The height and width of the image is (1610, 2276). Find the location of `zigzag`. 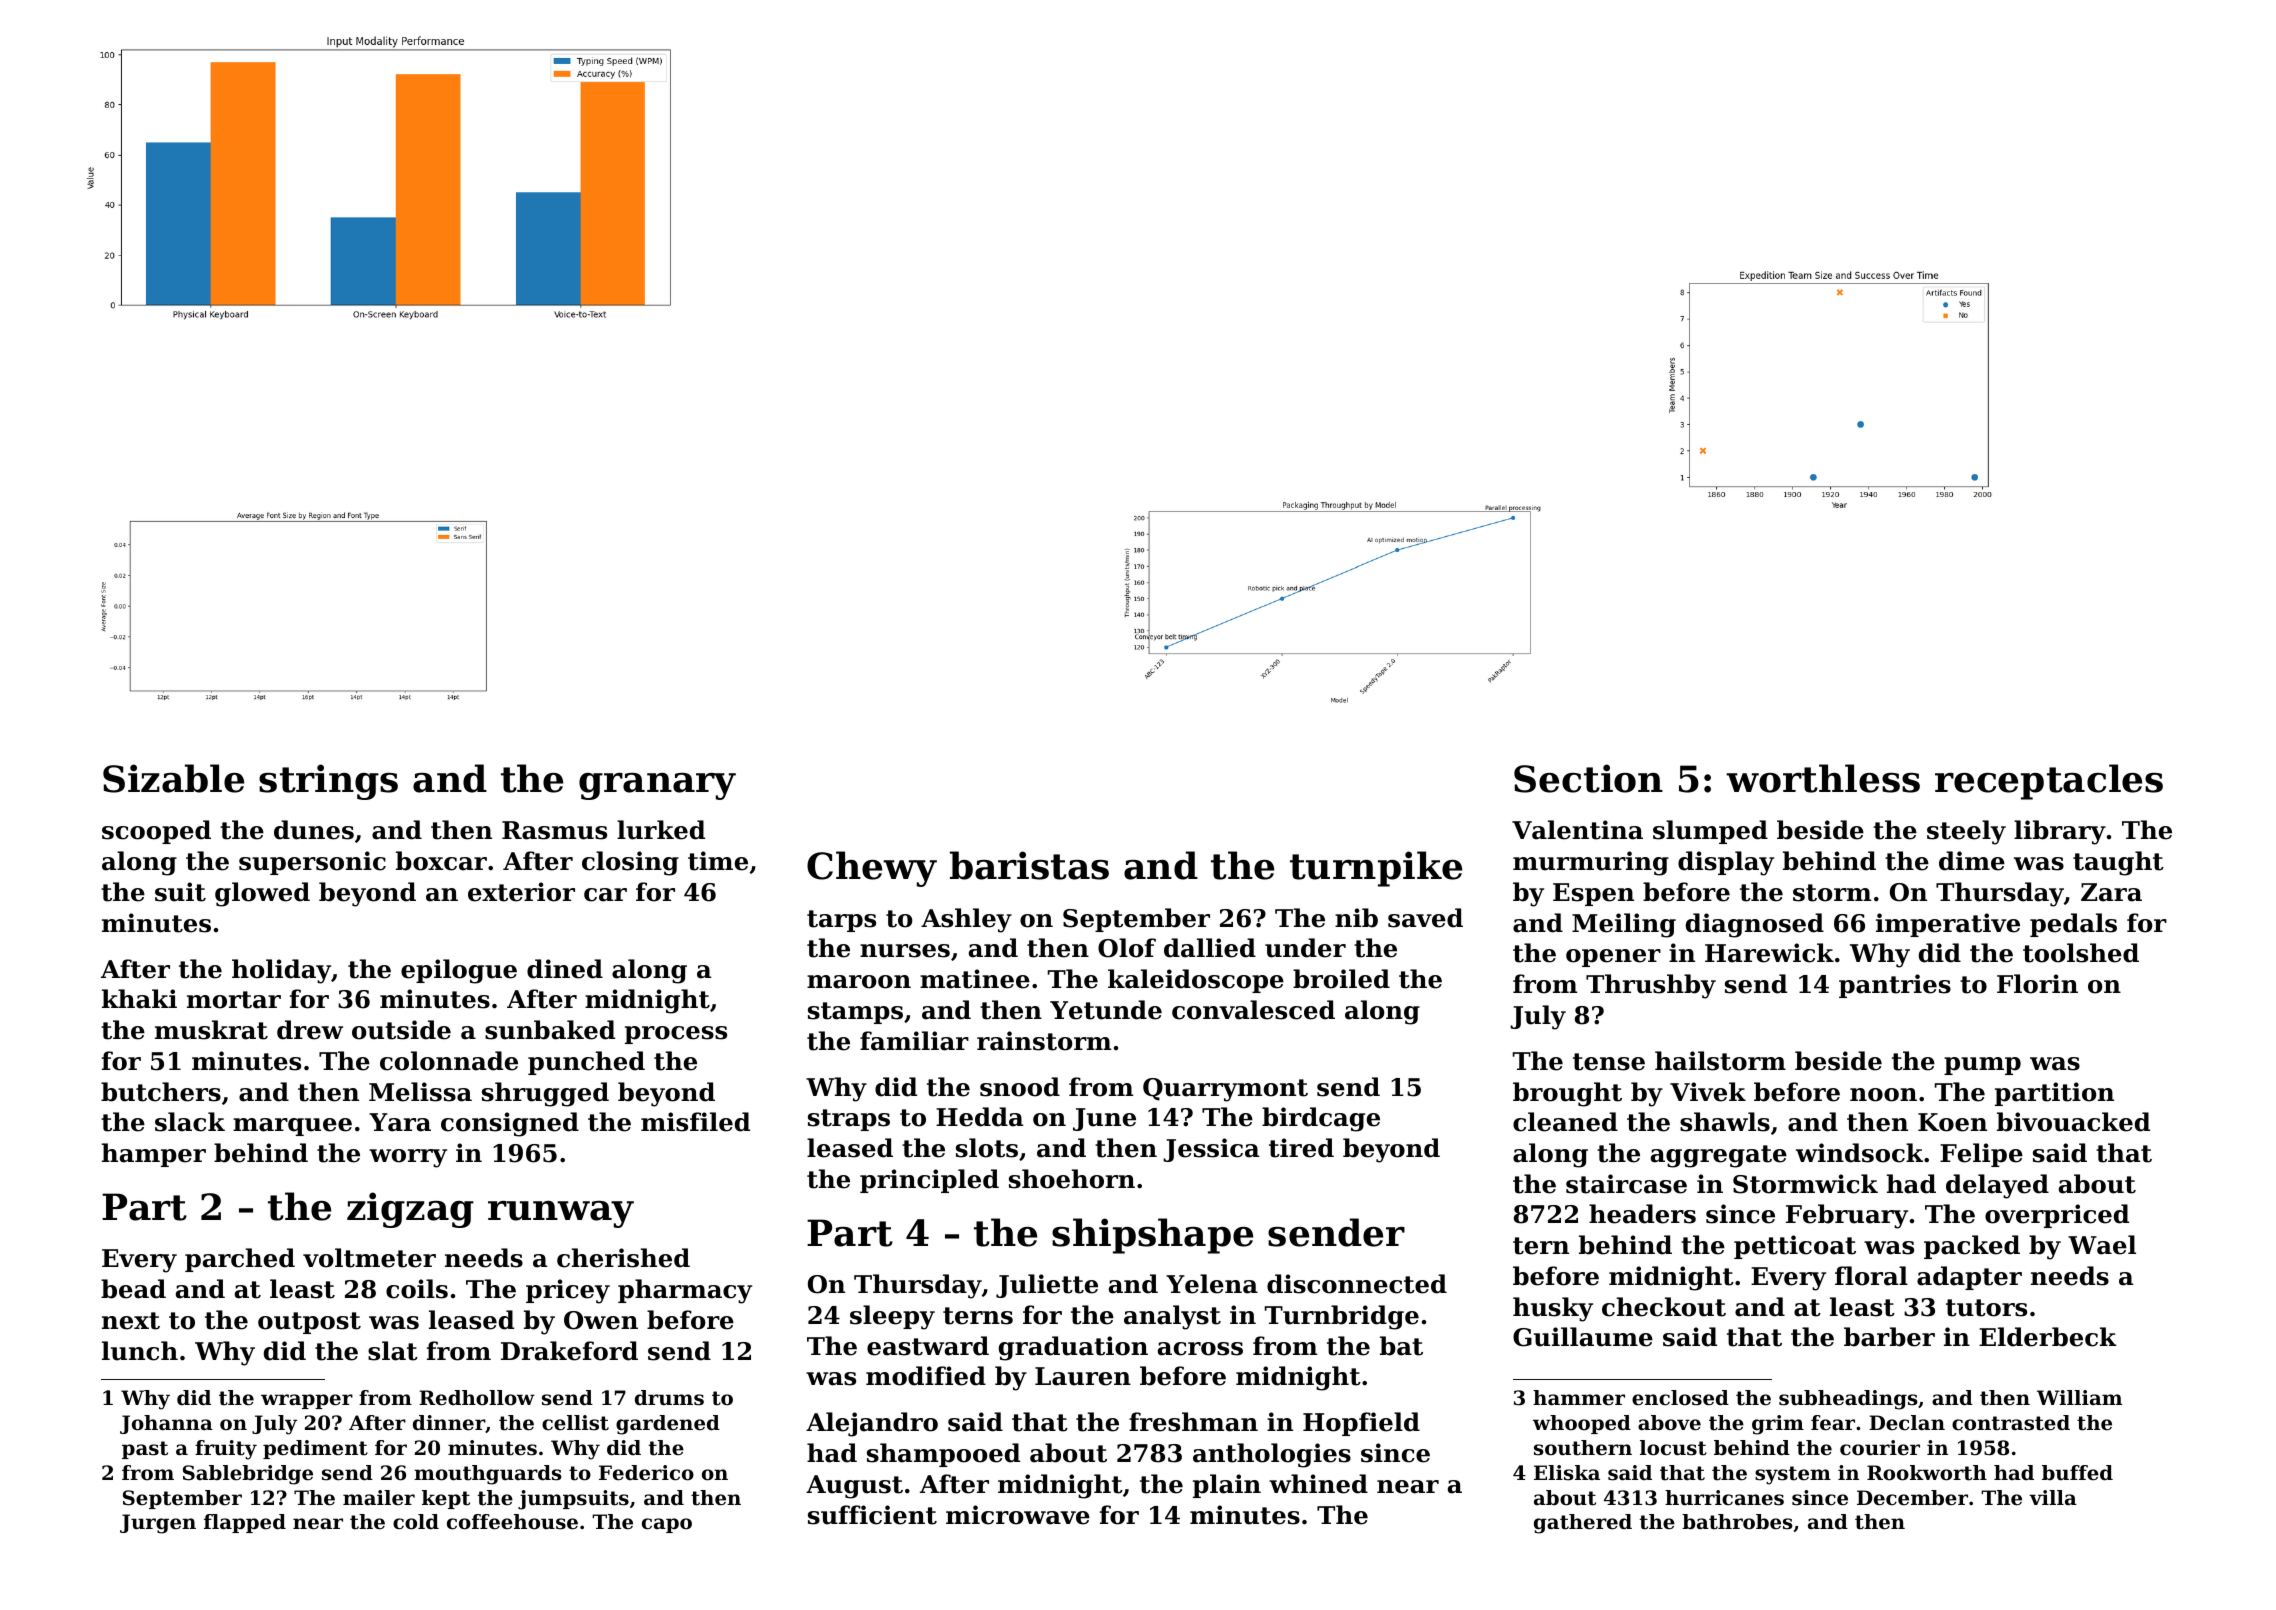

zigzag is located at coordinates (410, 1210).
